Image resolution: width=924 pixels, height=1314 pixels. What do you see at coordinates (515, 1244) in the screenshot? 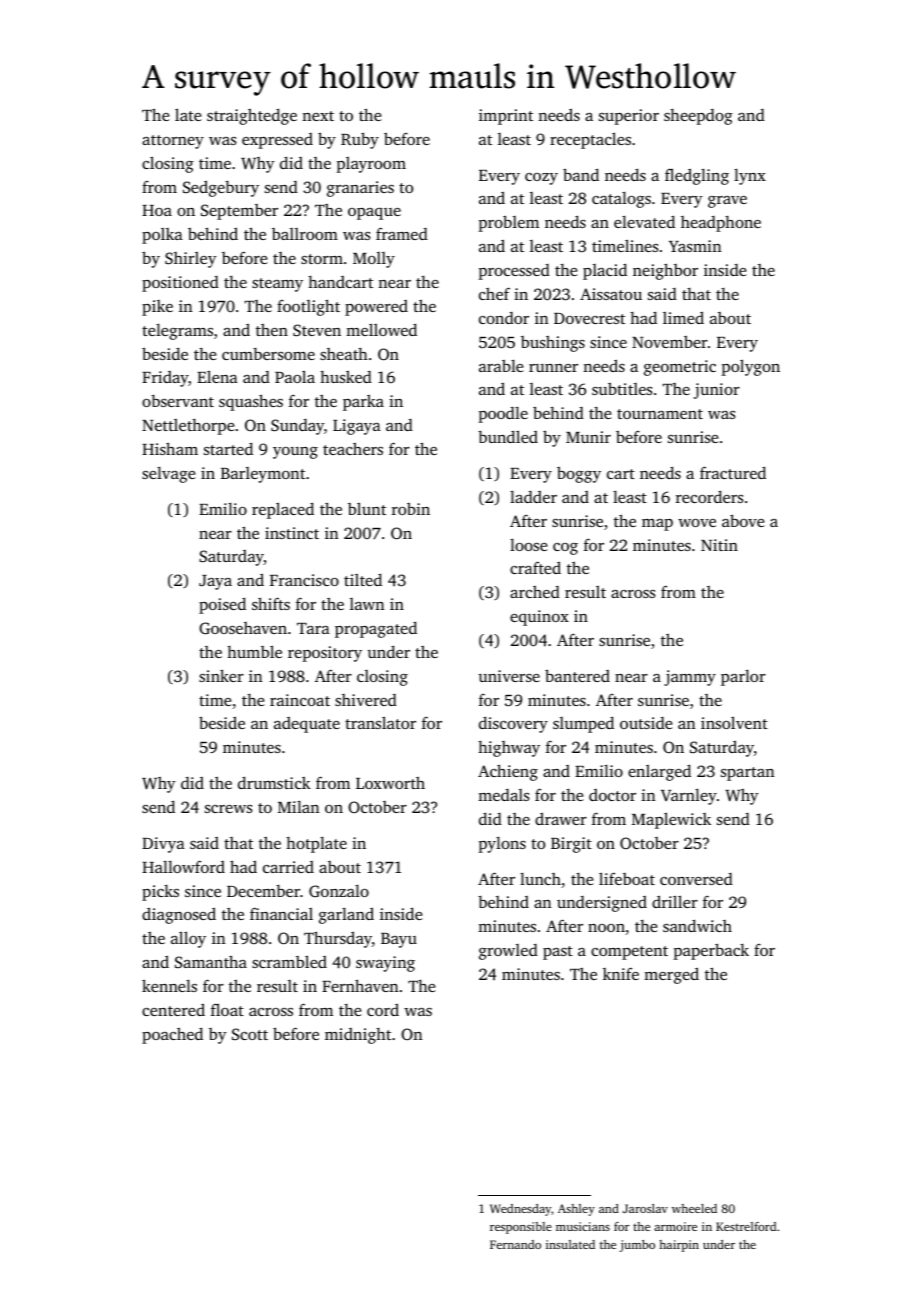
I see `Fernando` at bounding box center [515, 1244].
